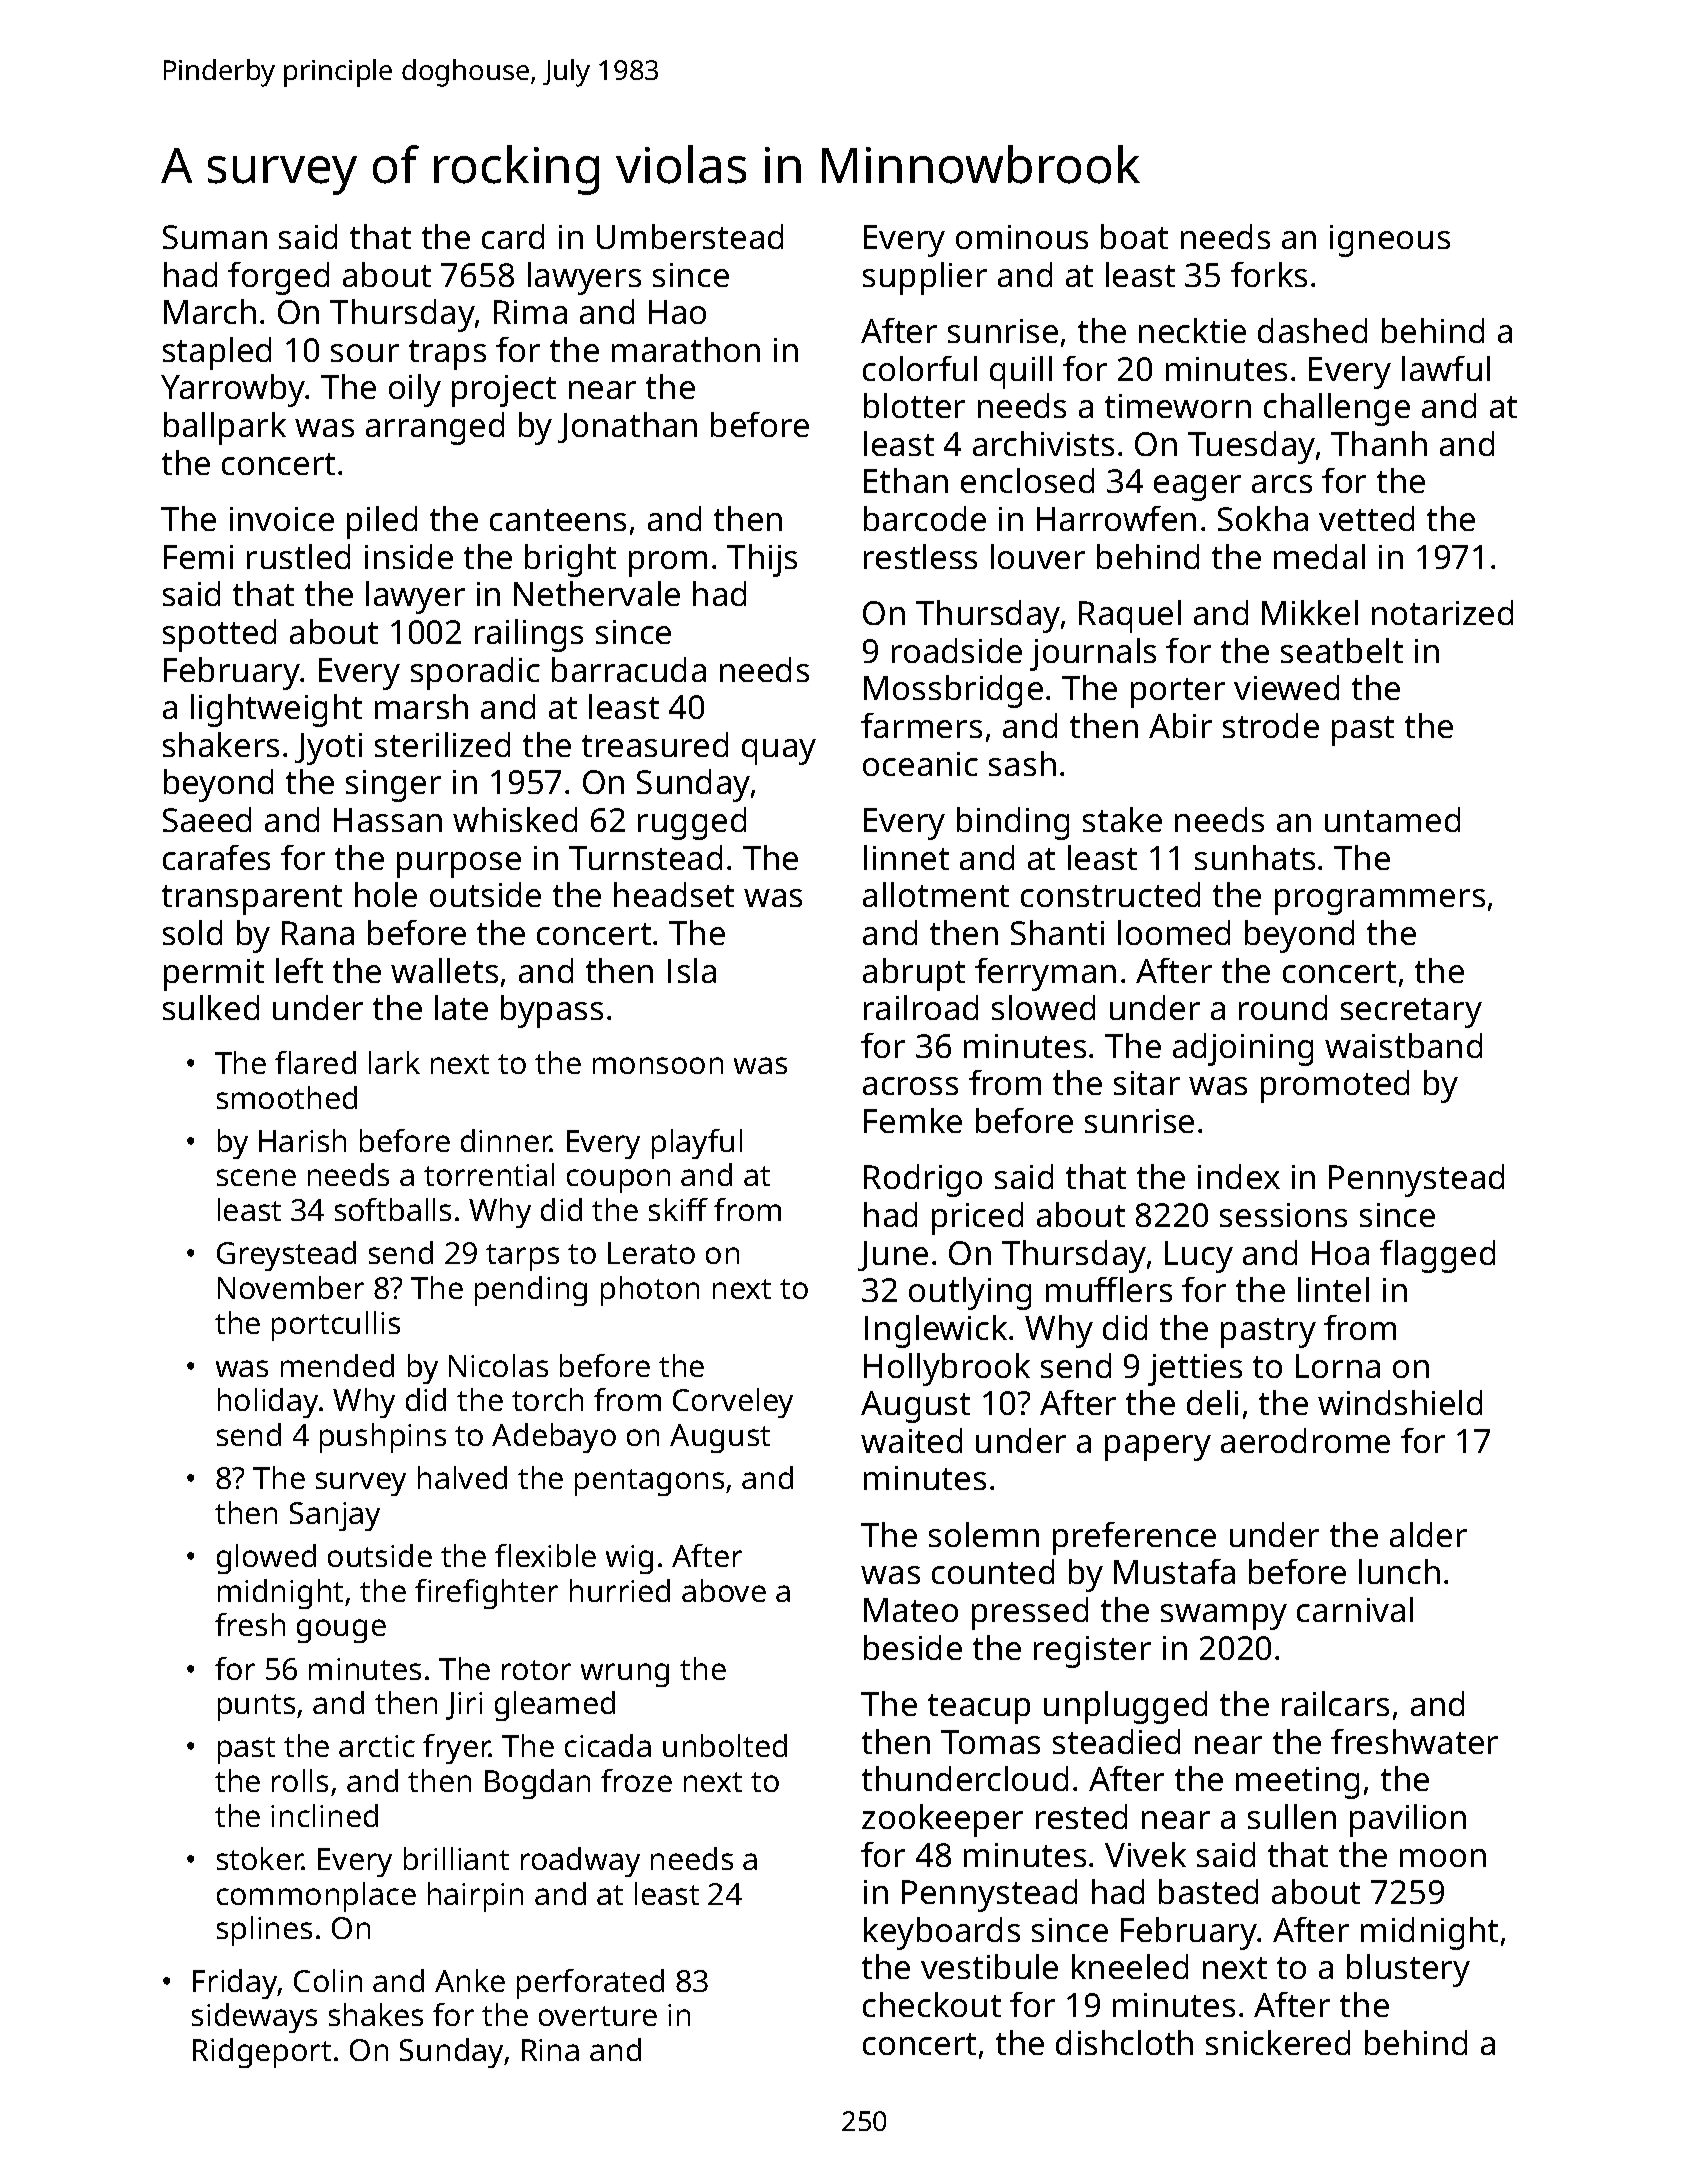  I want to click on dashed, so click(1312, 330).
